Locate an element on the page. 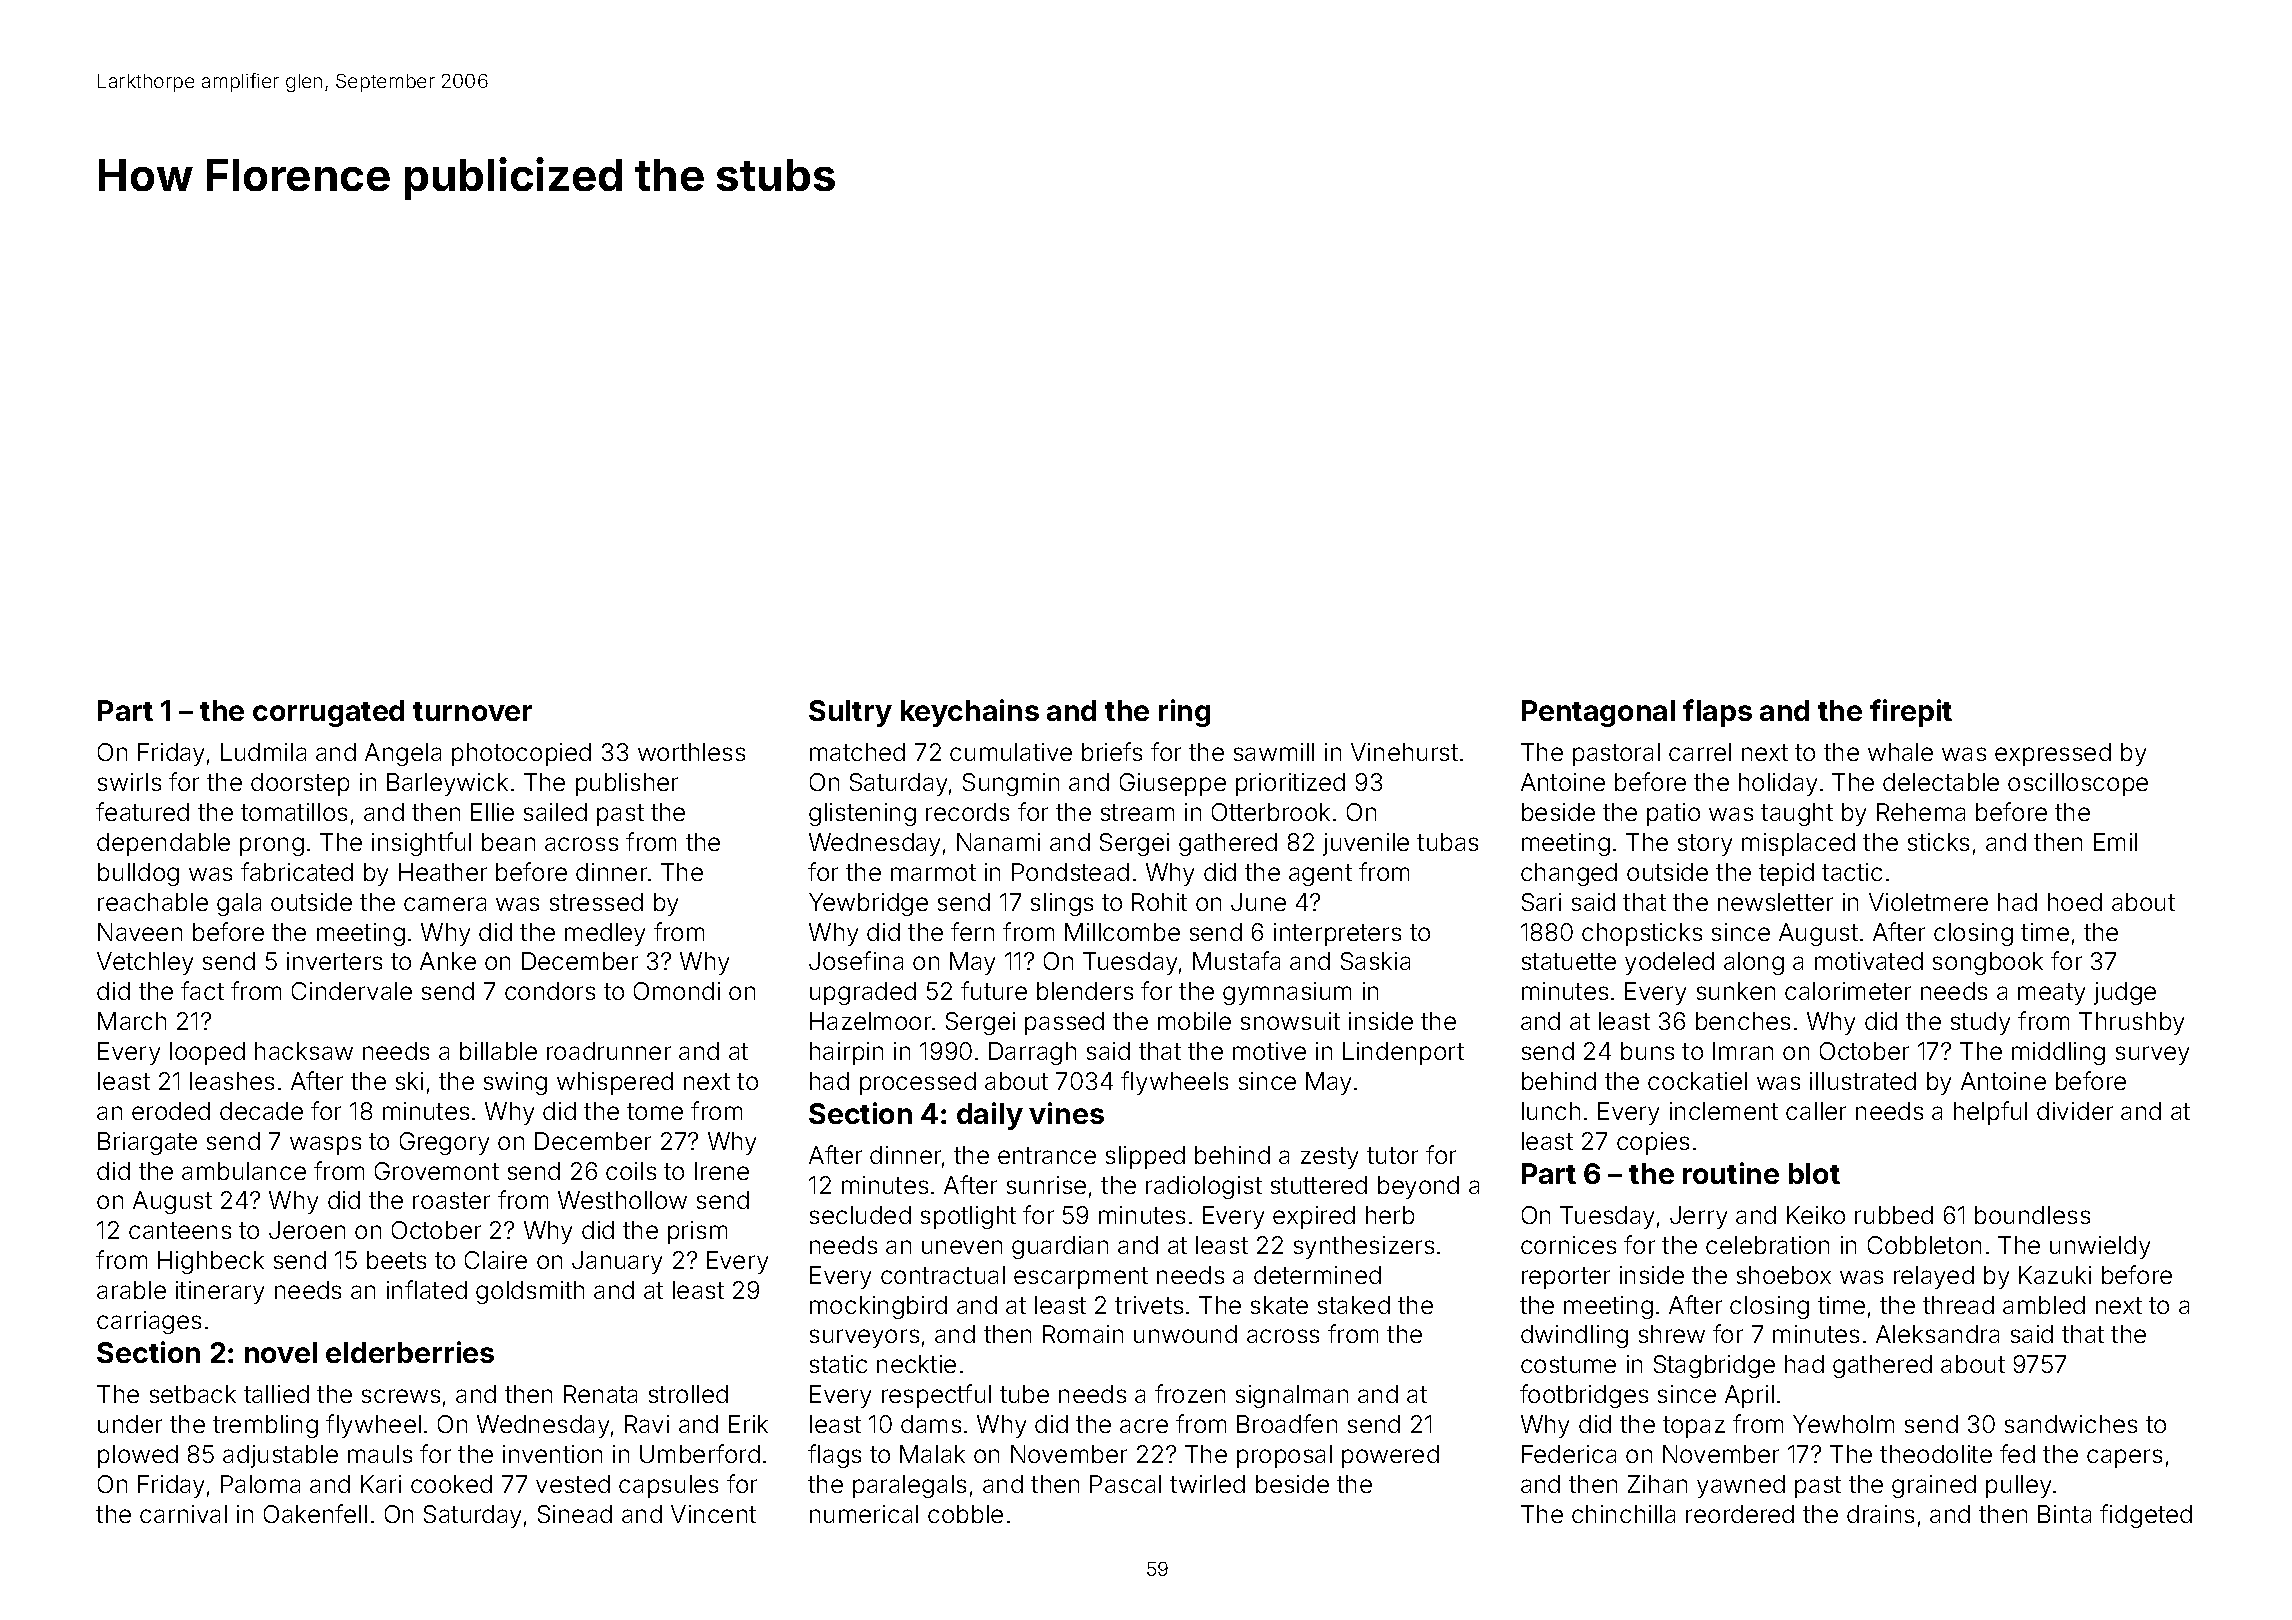 The image size is (2292, 1620). unwound is located at coordinates (1185, 1334).
